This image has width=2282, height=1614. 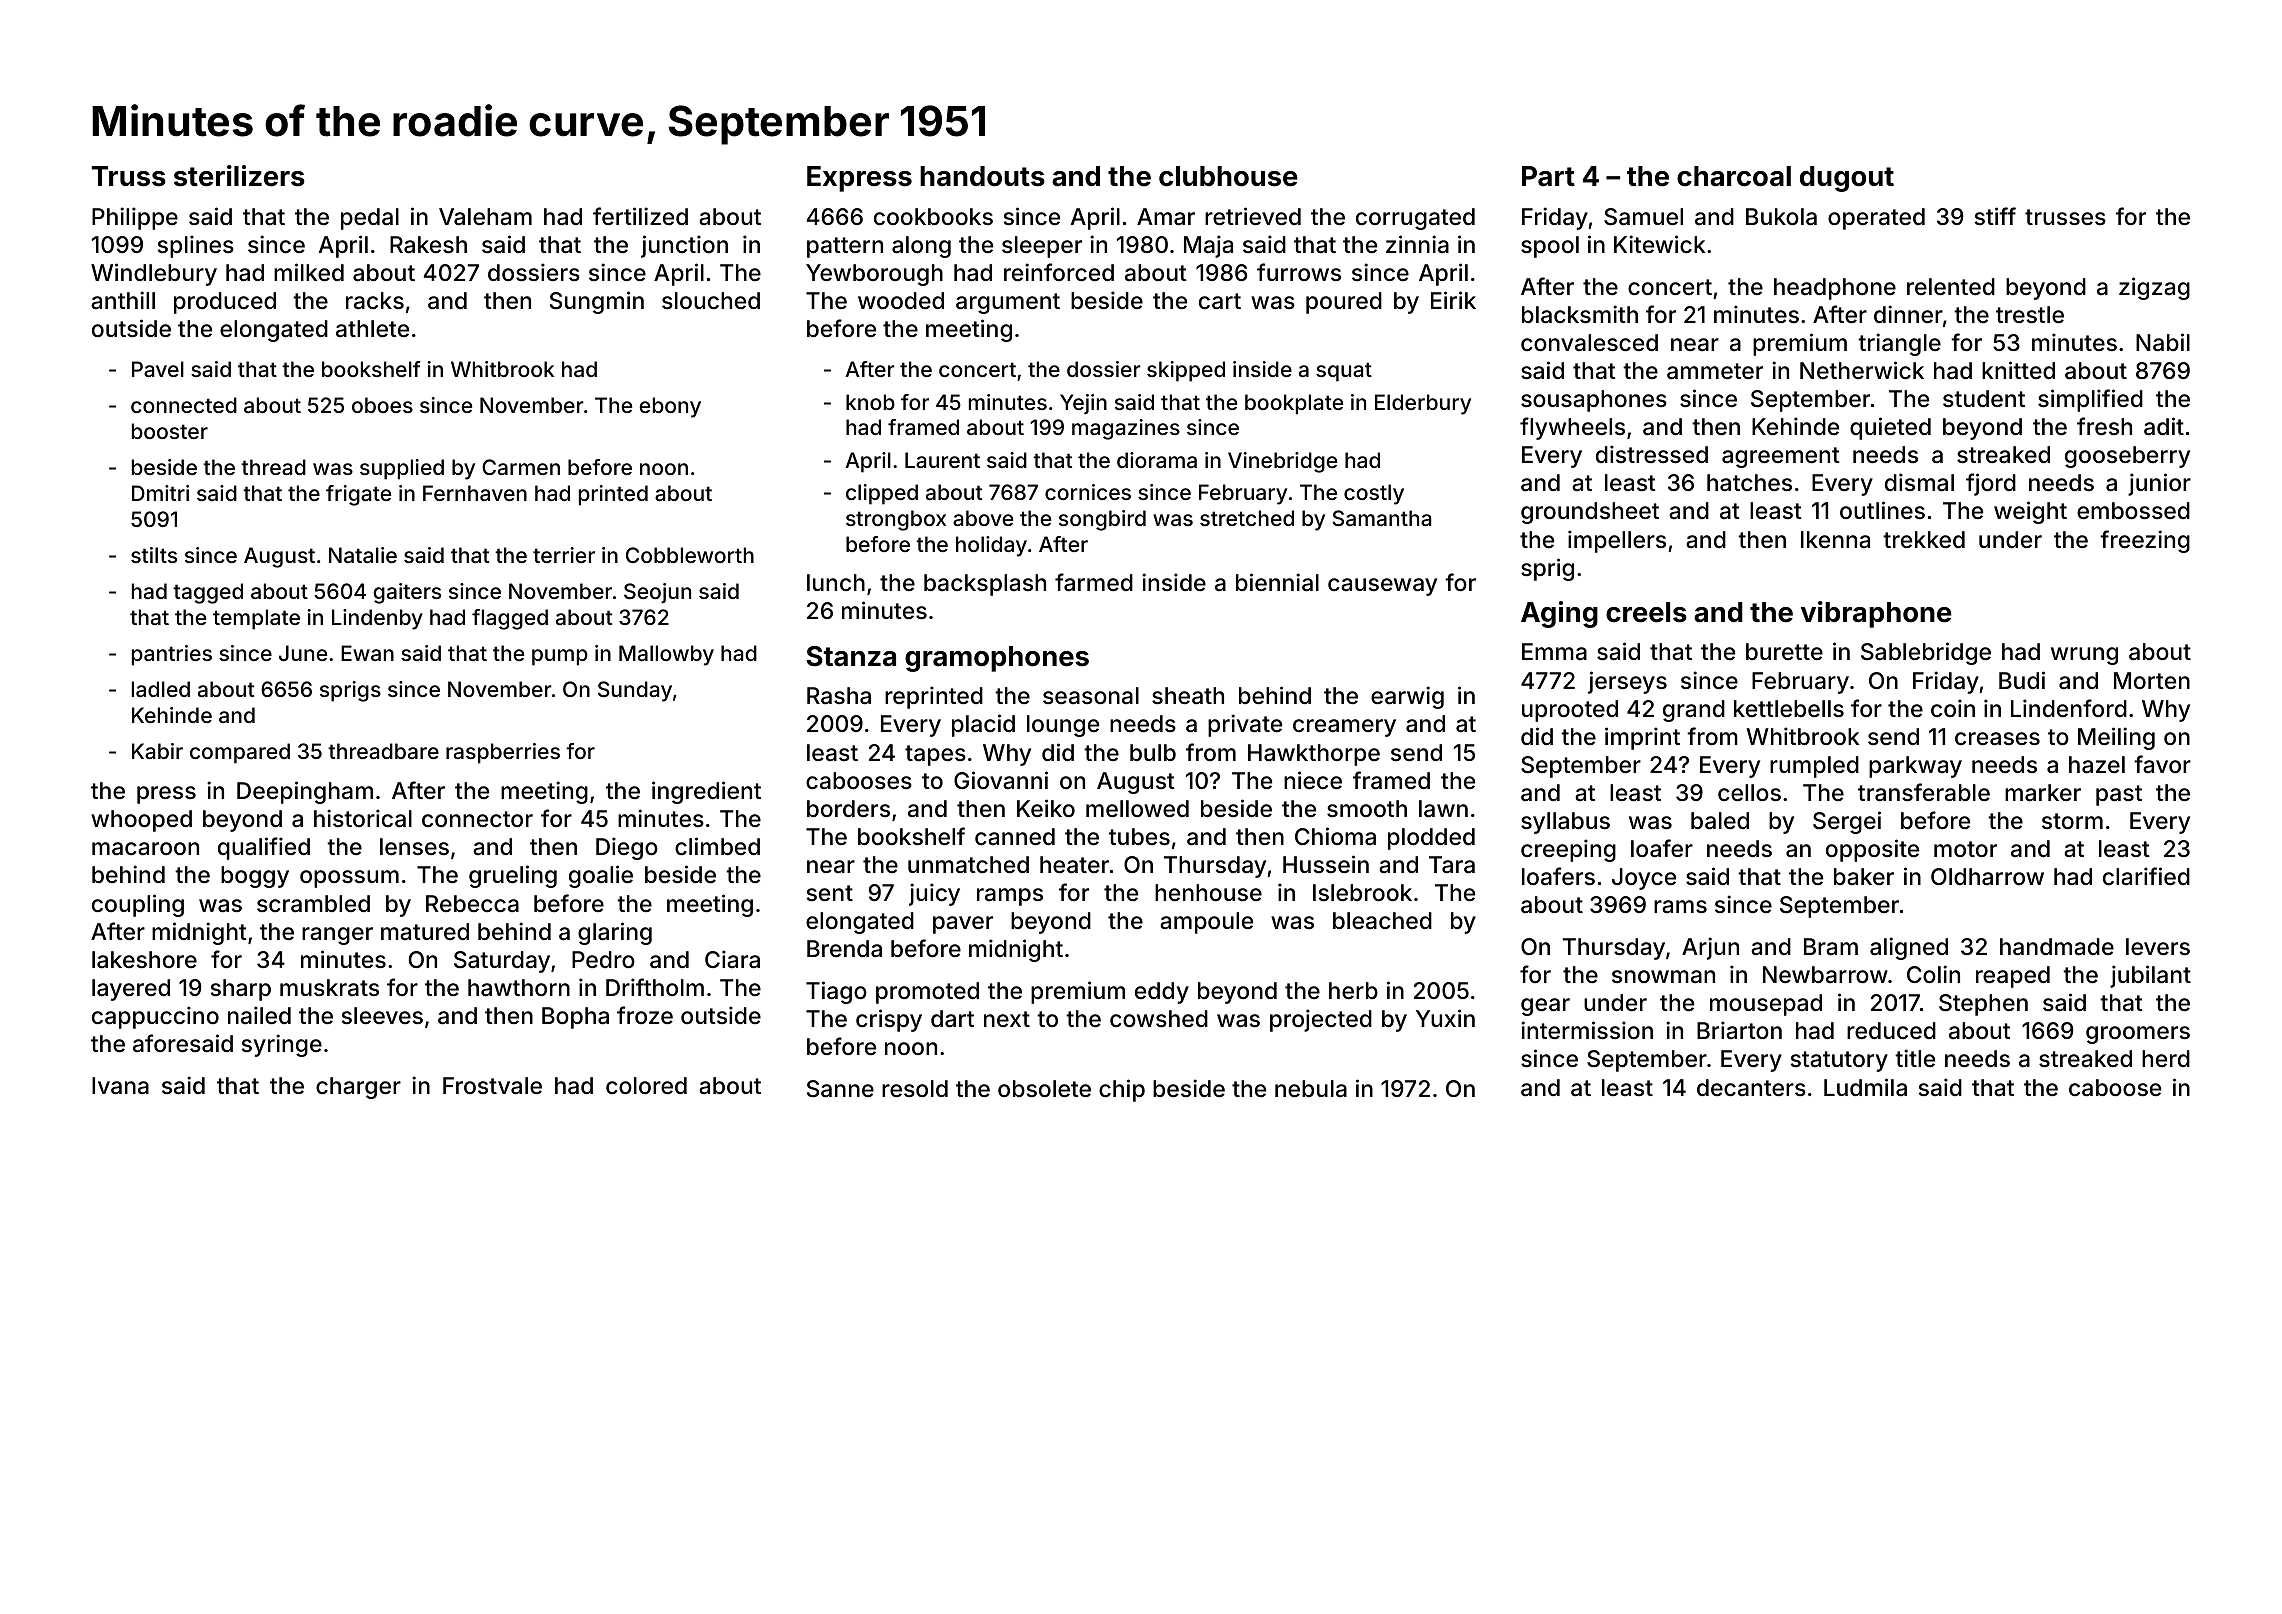 I want to click on Elderbury, so click(x=1423, y=404).
